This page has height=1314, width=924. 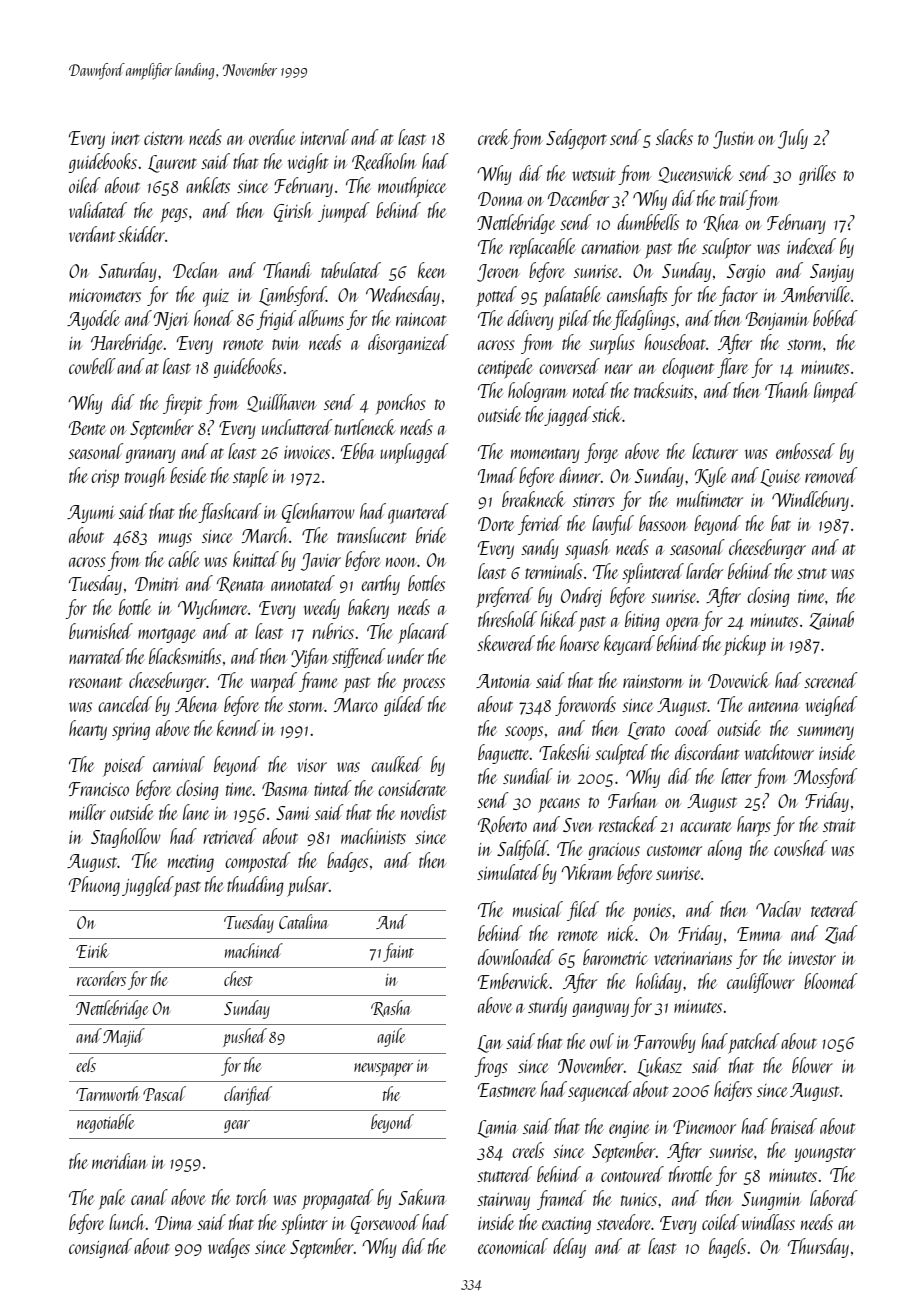 What do you see at coordinates (593, 174) in the page?
I see `wetsuit` at bounding box center [593, 174].
